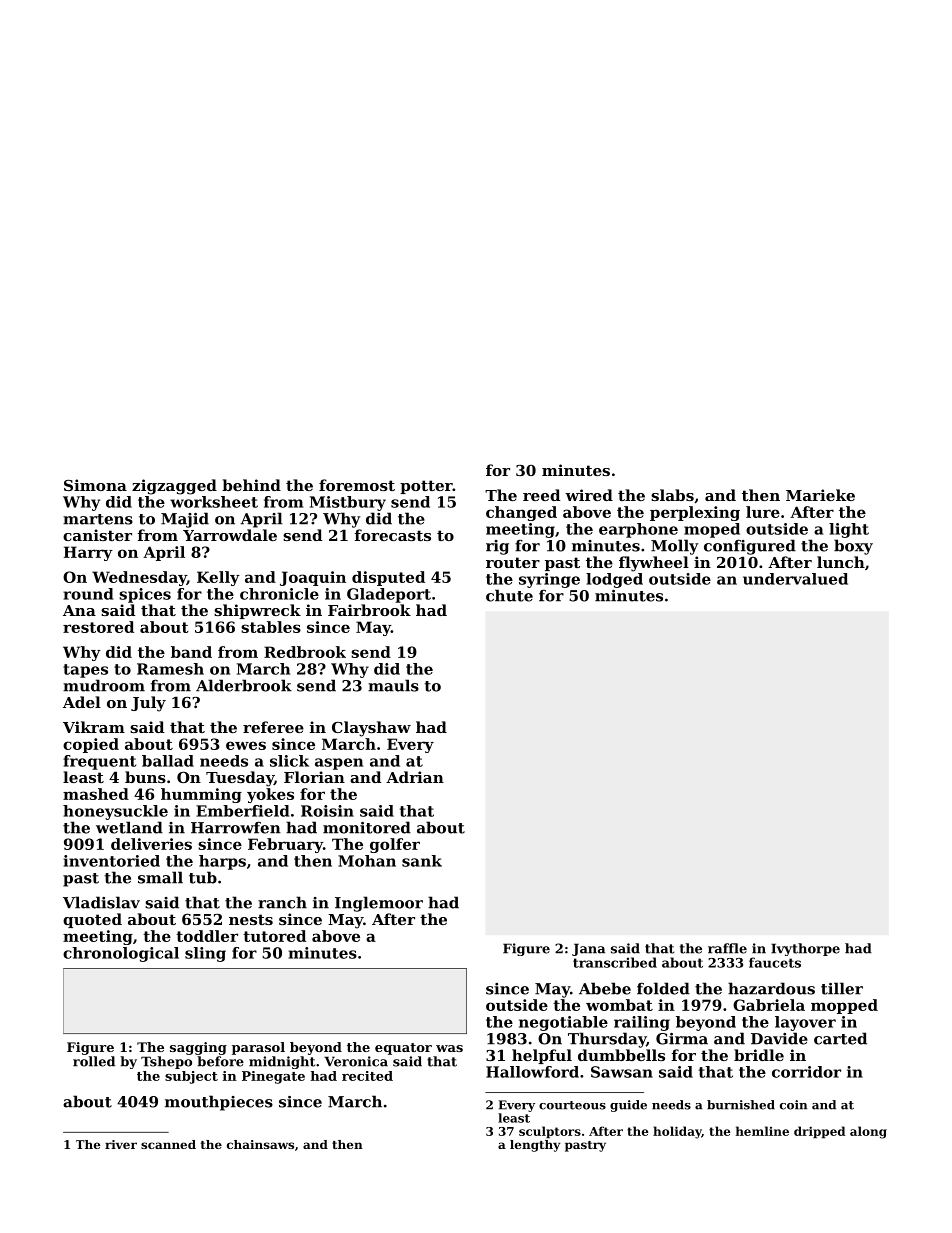 Image resolution: width=952 pixels, height=1233 pixels. Describe the element at coordinates (94, 1061) in the document. I see `rolled` at that location.
